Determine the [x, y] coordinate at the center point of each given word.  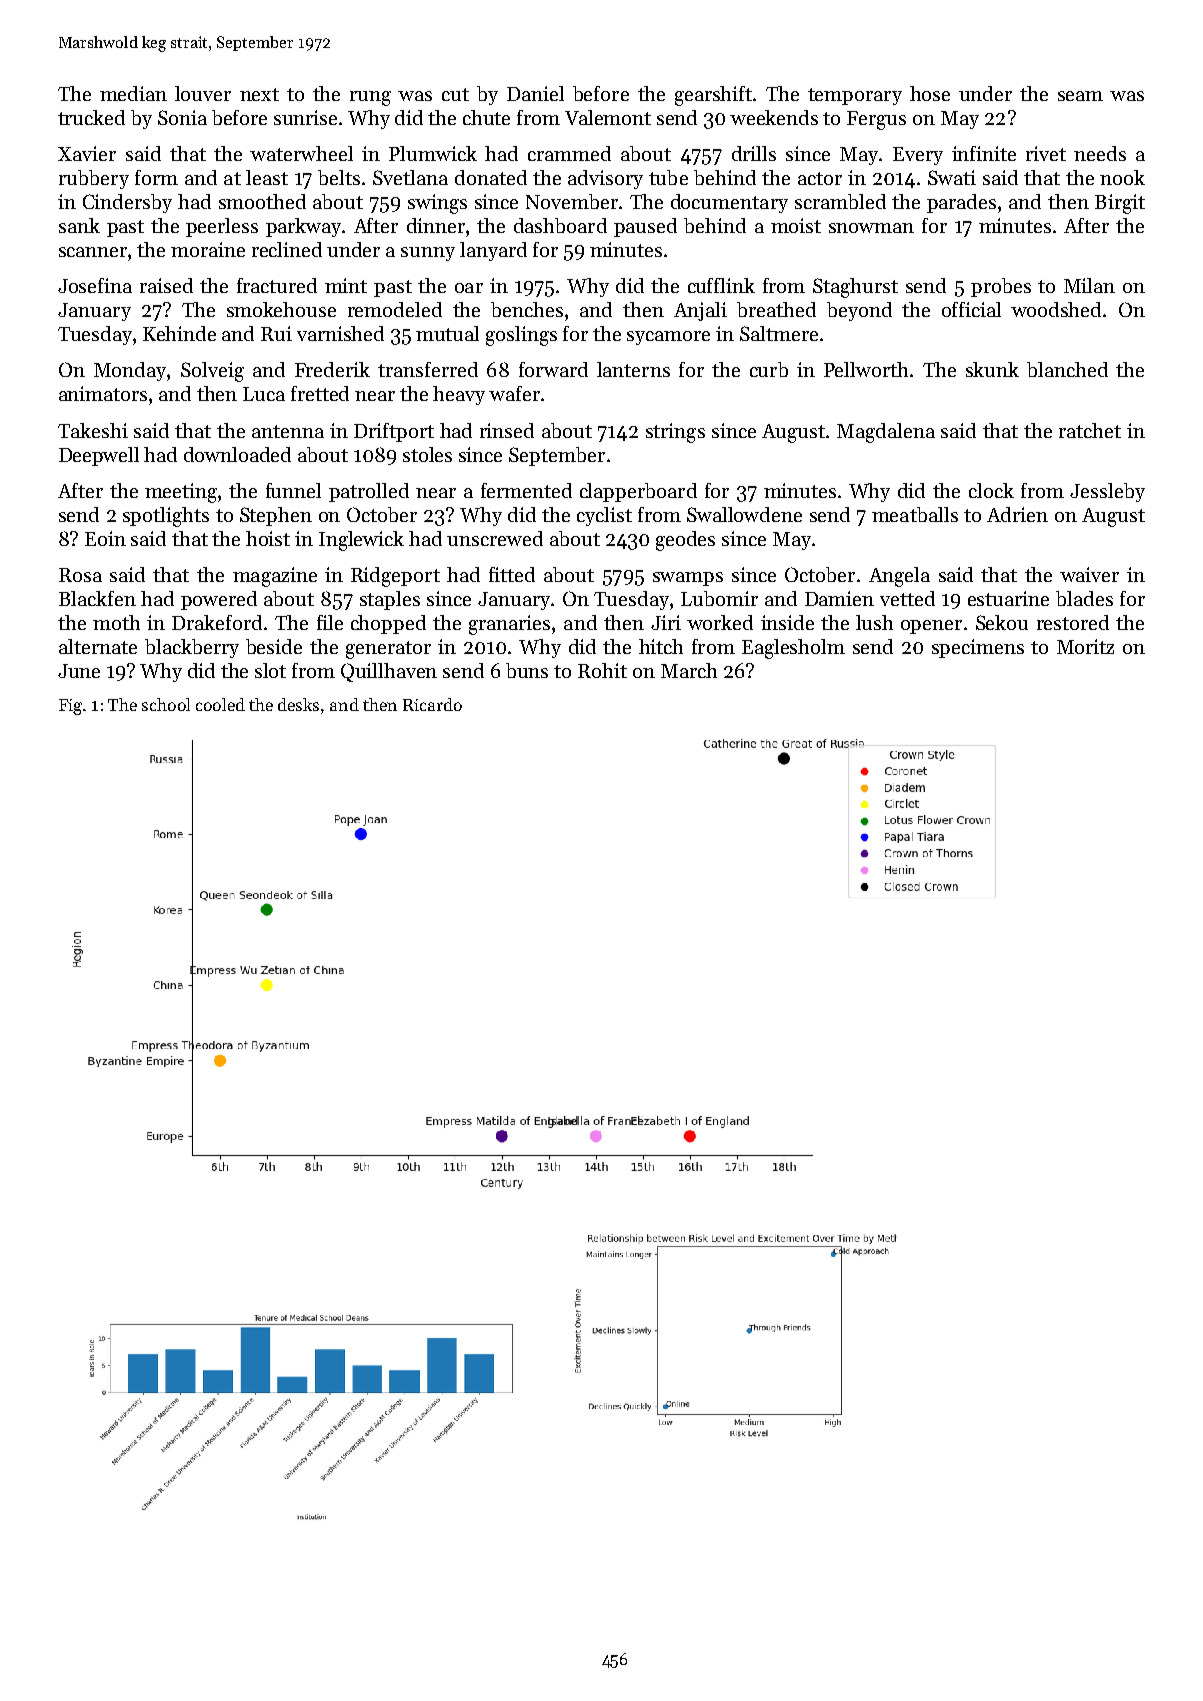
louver [203, 93]
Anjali [700, 311]
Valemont [608, 117]
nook [1122, 177]
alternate [98, 646]
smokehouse [281, 309]
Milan [1089, 285]
